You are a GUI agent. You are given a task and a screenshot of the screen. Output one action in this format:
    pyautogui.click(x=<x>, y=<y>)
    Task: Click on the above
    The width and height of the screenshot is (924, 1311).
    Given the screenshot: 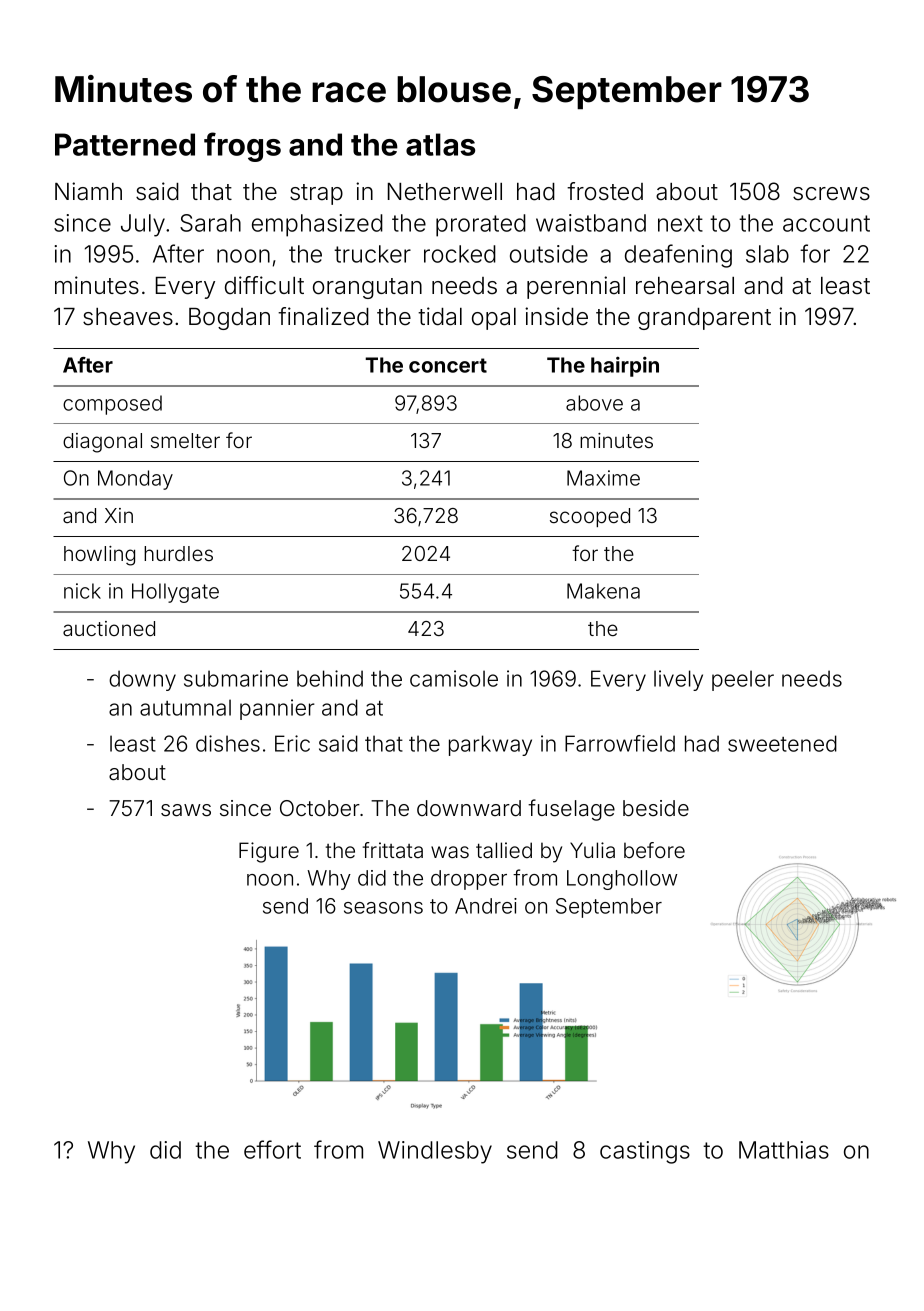 What is the action you would take?
    pyautogui.click(x=594, y=403)
